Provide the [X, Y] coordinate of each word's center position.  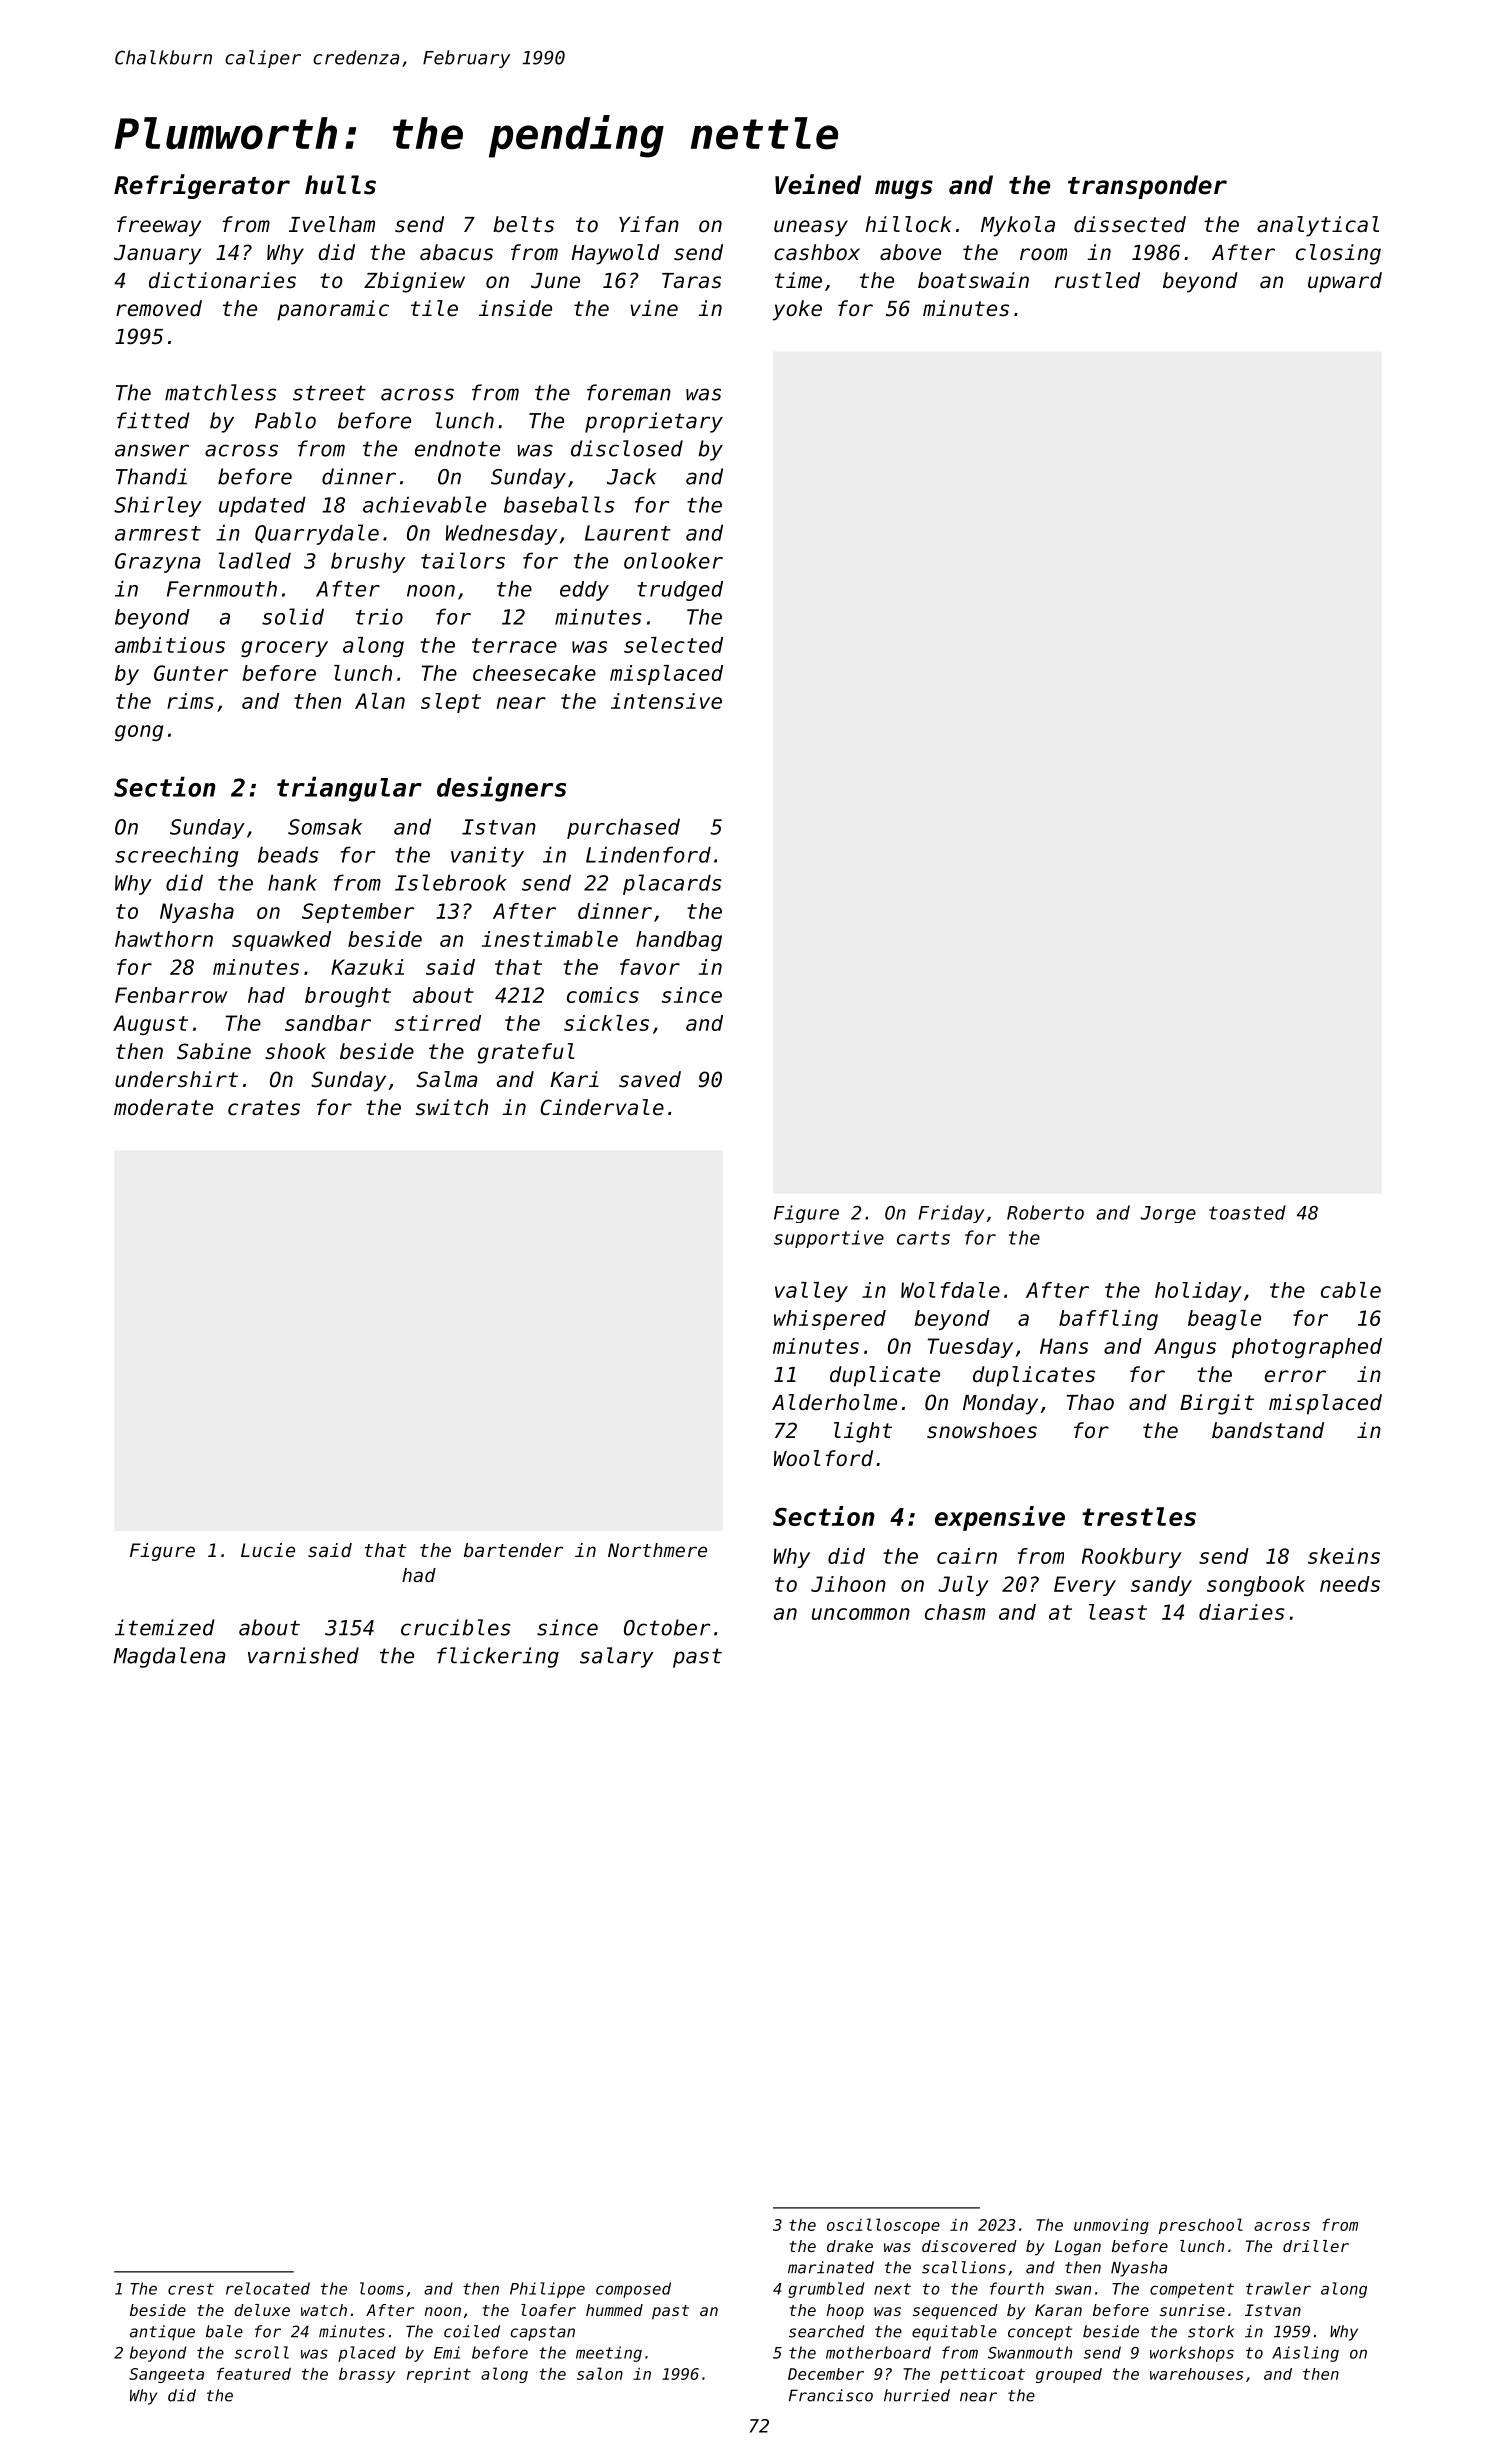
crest [191, 2289]
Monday [1000, 1404]
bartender [513, 1550]
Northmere [657, 1550]
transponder [1147, 187]
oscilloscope [883, 2226]
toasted [1247, 1212]
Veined [818, 184]
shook [295, 1051]
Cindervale [602, 1107]
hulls [340, 185]
